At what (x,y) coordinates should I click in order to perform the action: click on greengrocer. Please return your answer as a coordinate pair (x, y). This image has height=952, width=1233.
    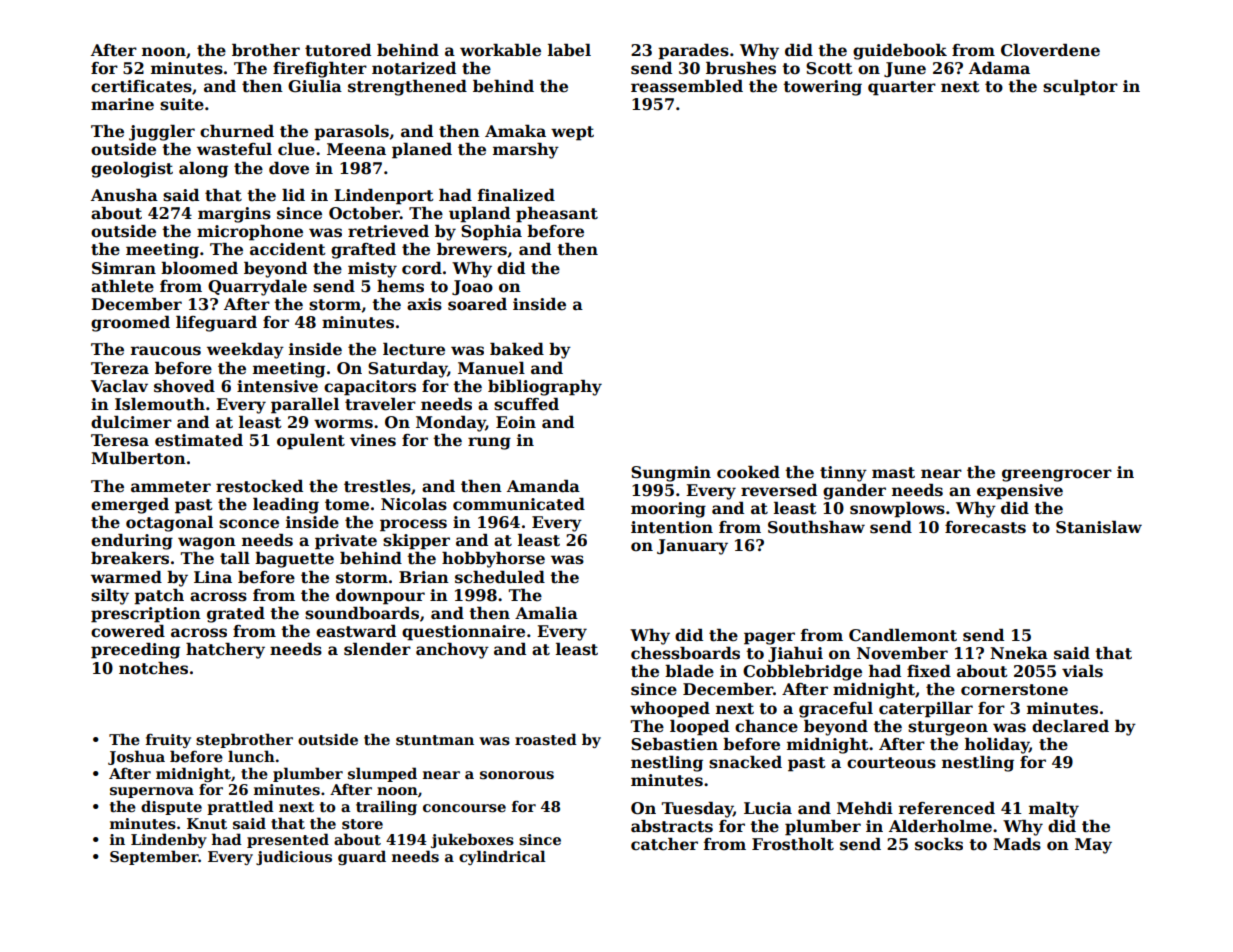
    Looking at the image, I should click on (1057, 475).
